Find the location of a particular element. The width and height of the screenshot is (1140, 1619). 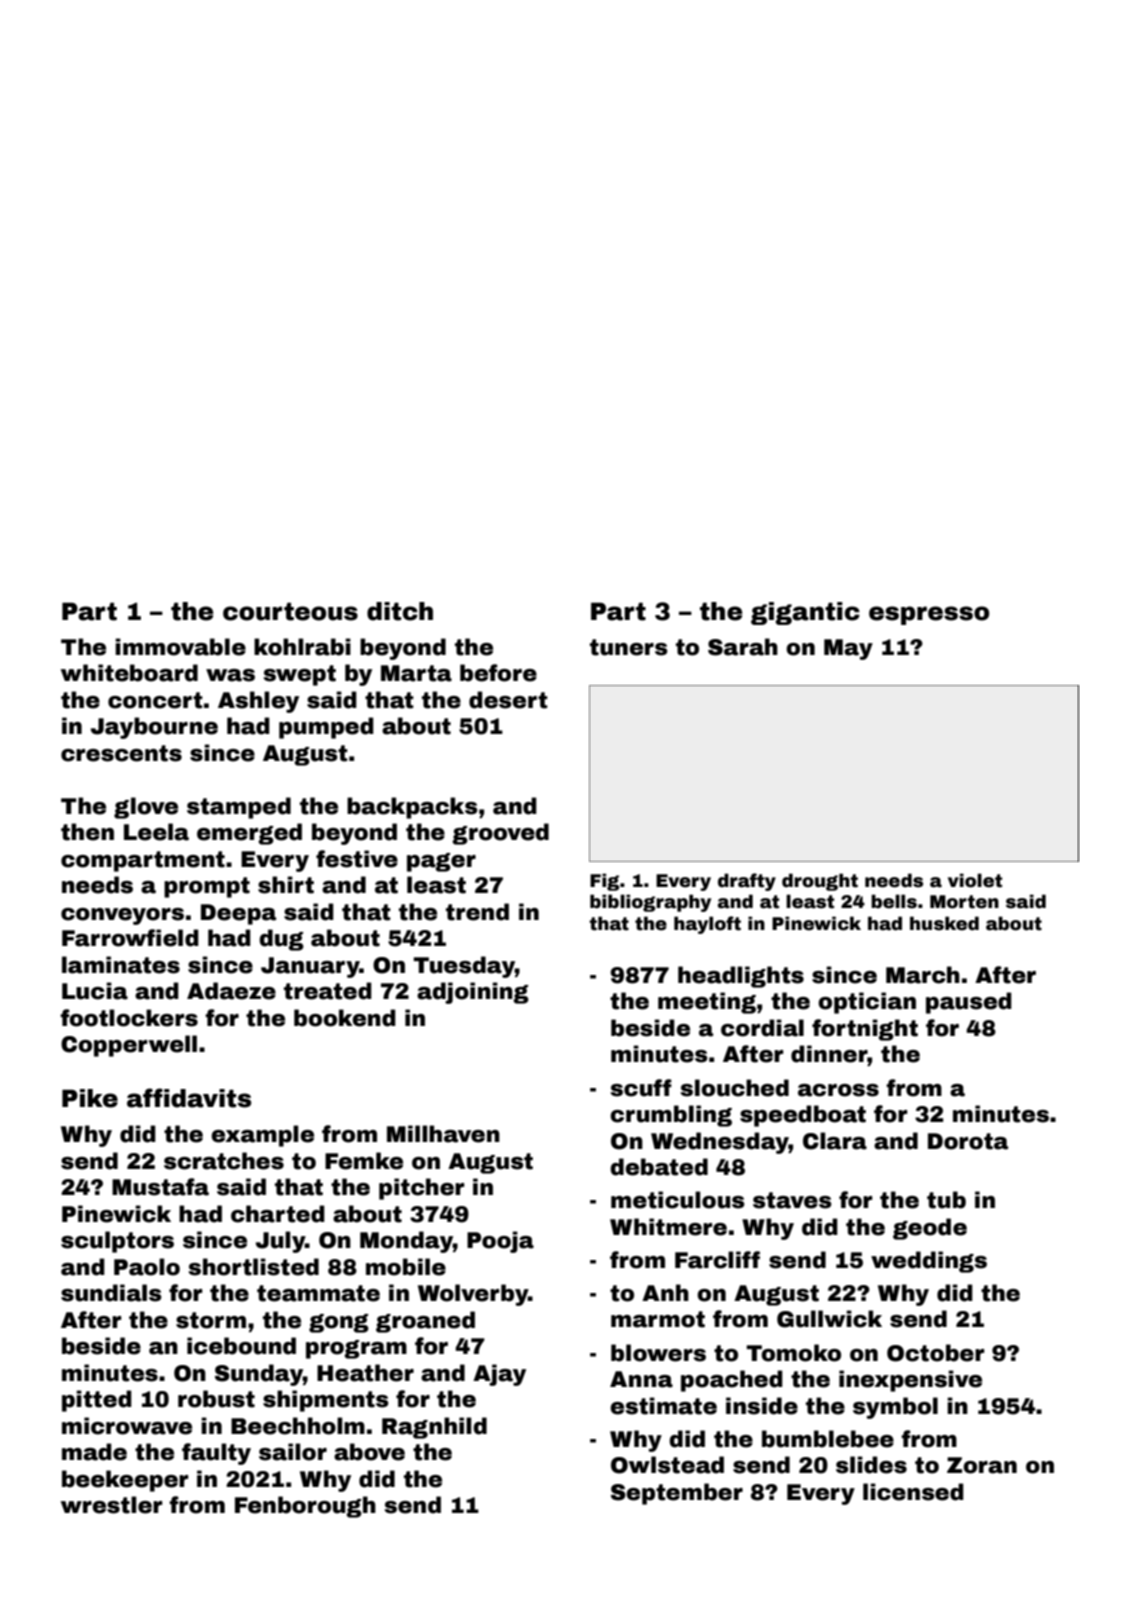

Sarah is located at coordinates (743, 647).
